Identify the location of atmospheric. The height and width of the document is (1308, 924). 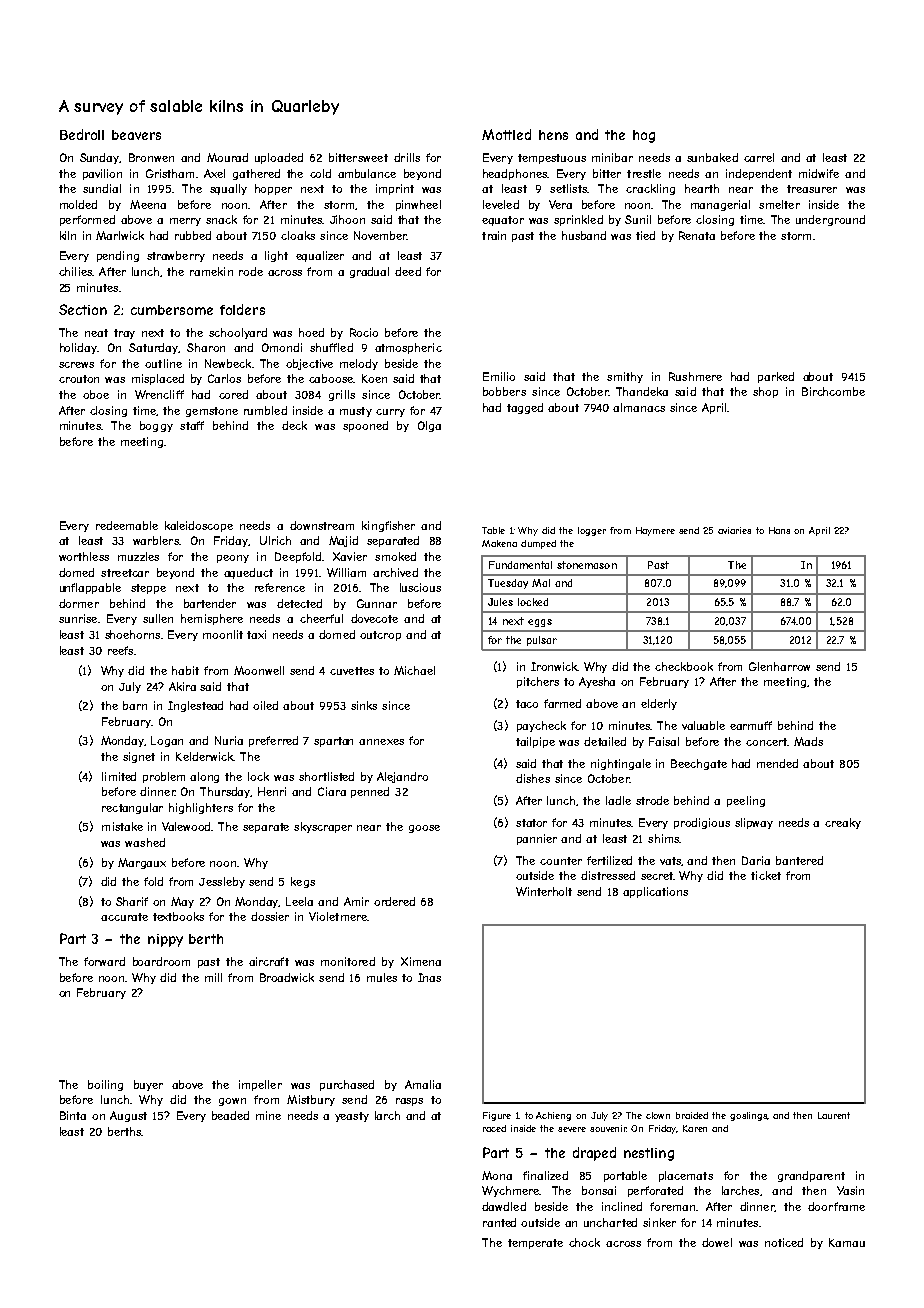
(408, 348).
